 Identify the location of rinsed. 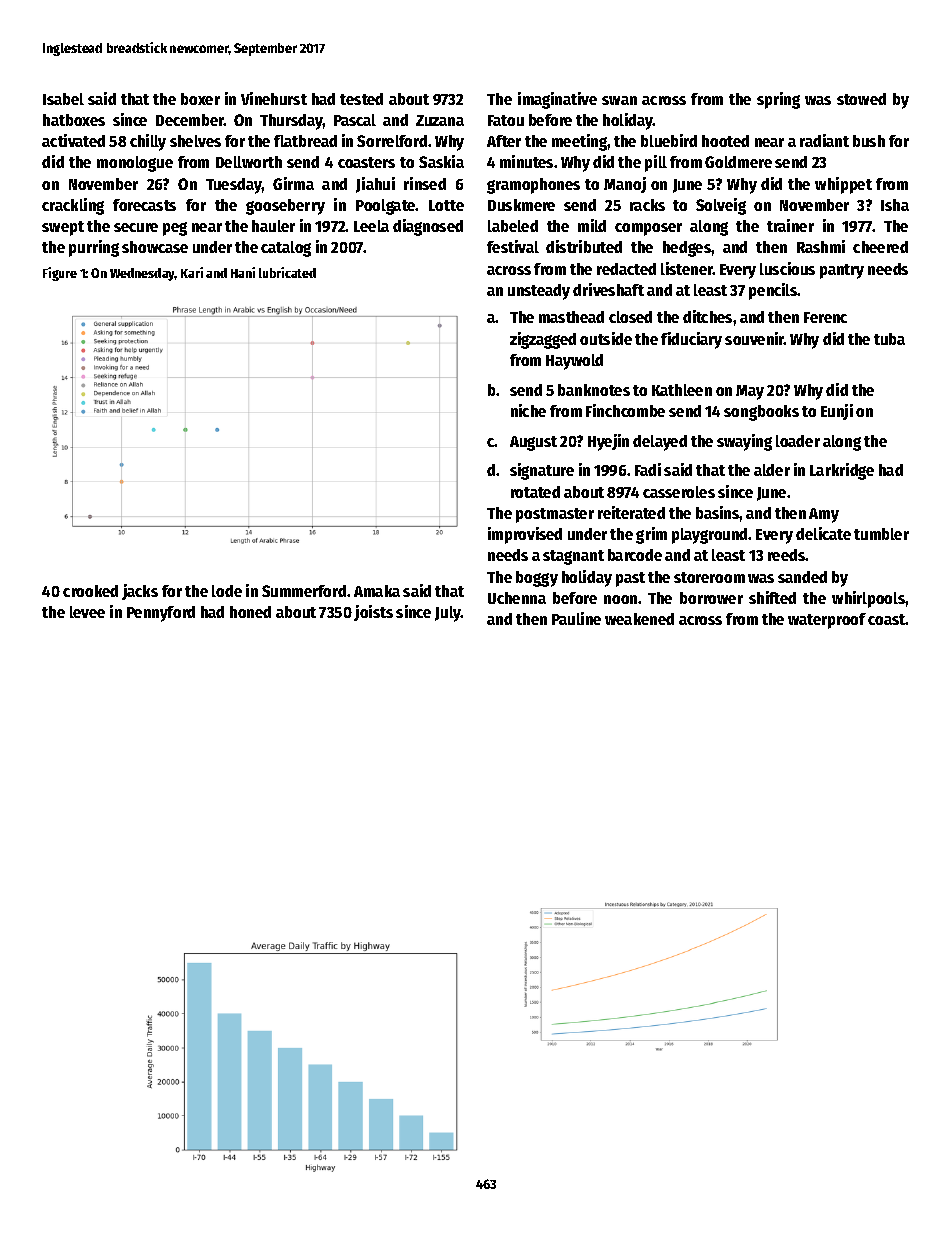
(425, 183).
